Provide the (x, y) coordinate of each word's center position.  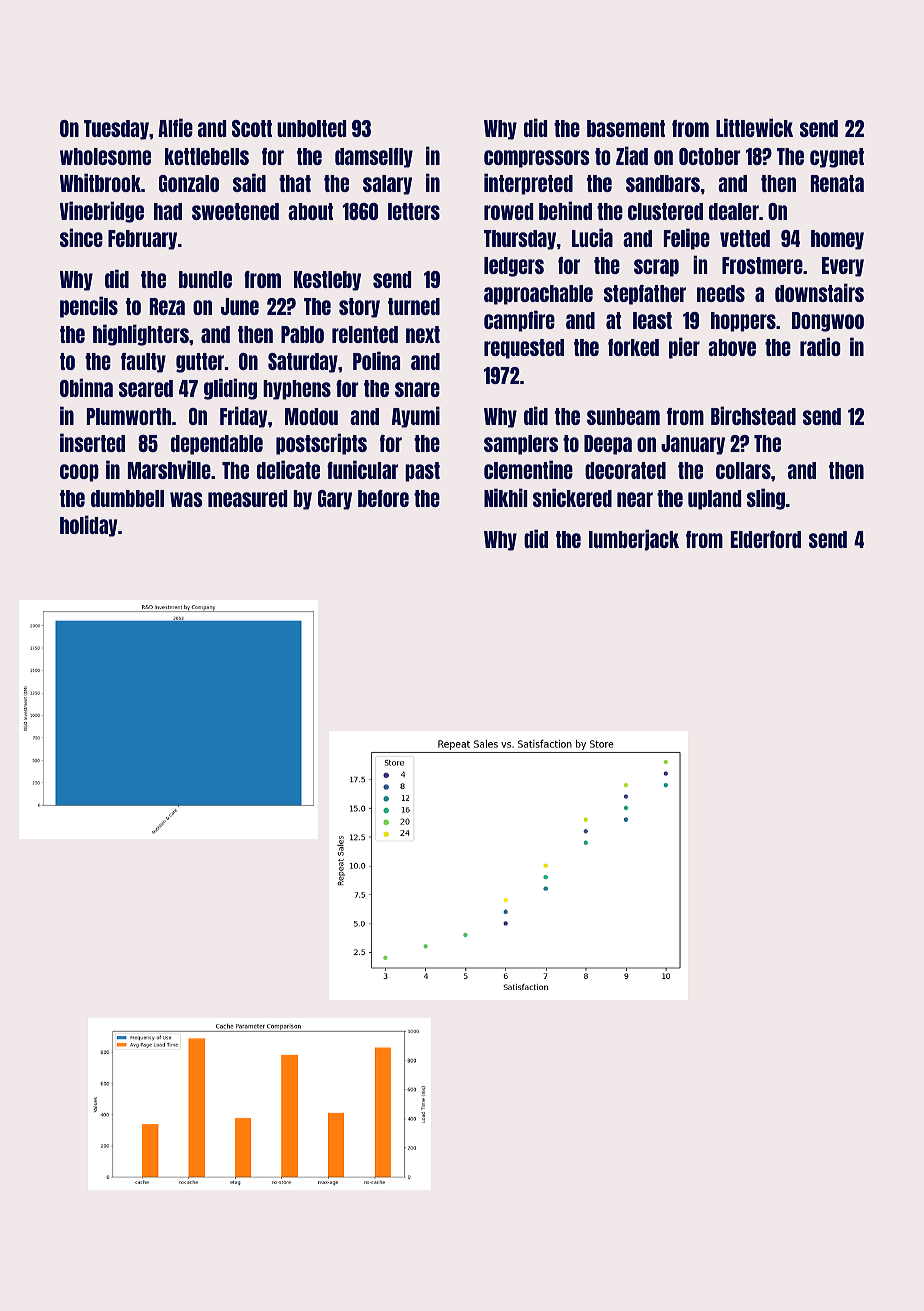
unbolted (311, 128)
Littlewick (754, 127)
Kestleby (327, 281)
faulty (143, 363)
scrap (656, 268)
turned (414, 306)
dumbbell (127, 498)
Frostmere (762, 265)
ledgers (514, 267)
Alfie (175, 127)
